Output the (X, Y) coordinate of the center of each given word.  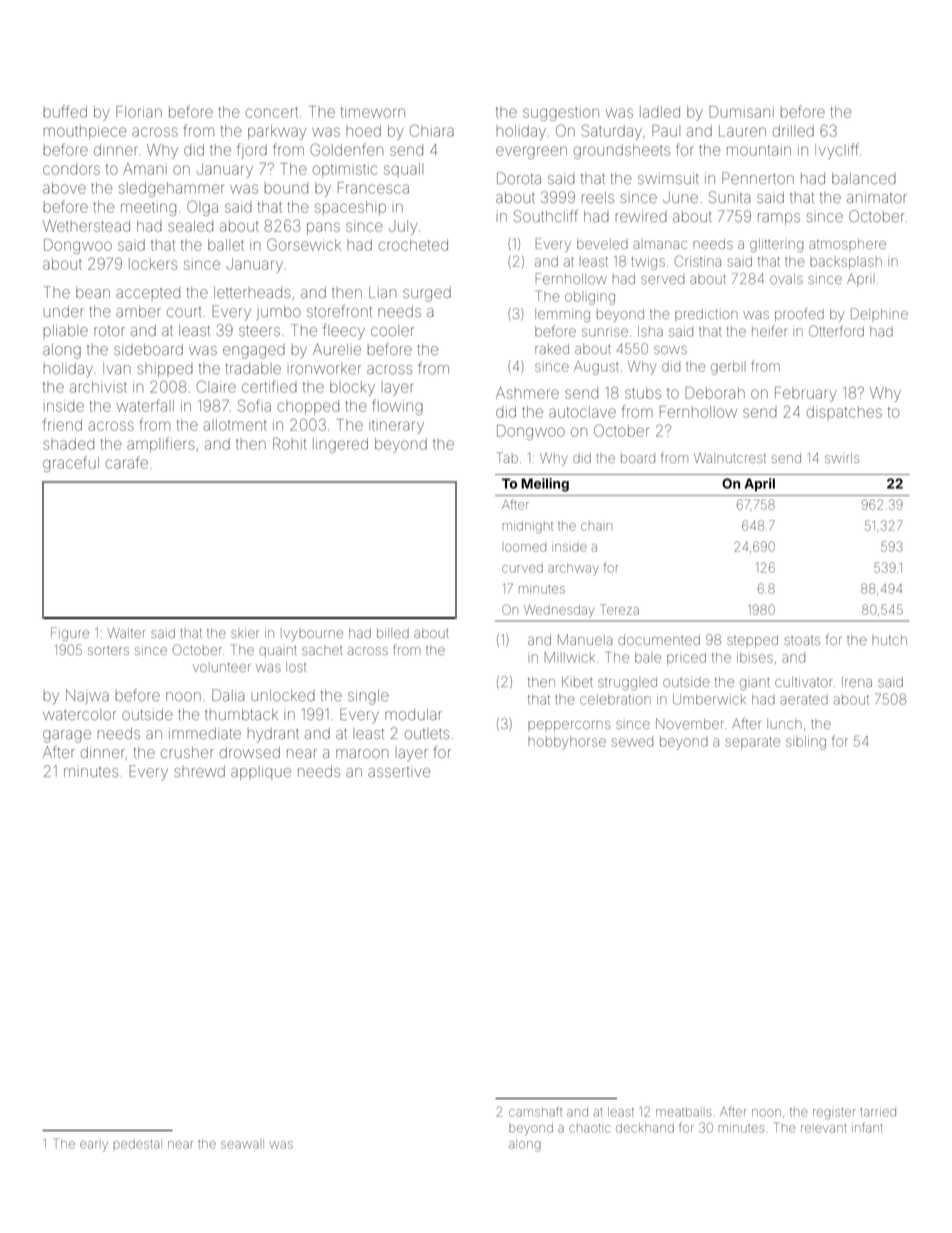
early (94, 1146)
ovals (786, 279)
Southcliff (546, 216)
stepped (752, 641)
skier (245, 633)
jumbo (279, 313)
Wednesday (559, 611)
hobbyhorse (567, 743)
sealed (190, 226)
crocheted (413, 245)
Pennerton (758, 178)
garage (67, 736)
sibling (806, 743)
